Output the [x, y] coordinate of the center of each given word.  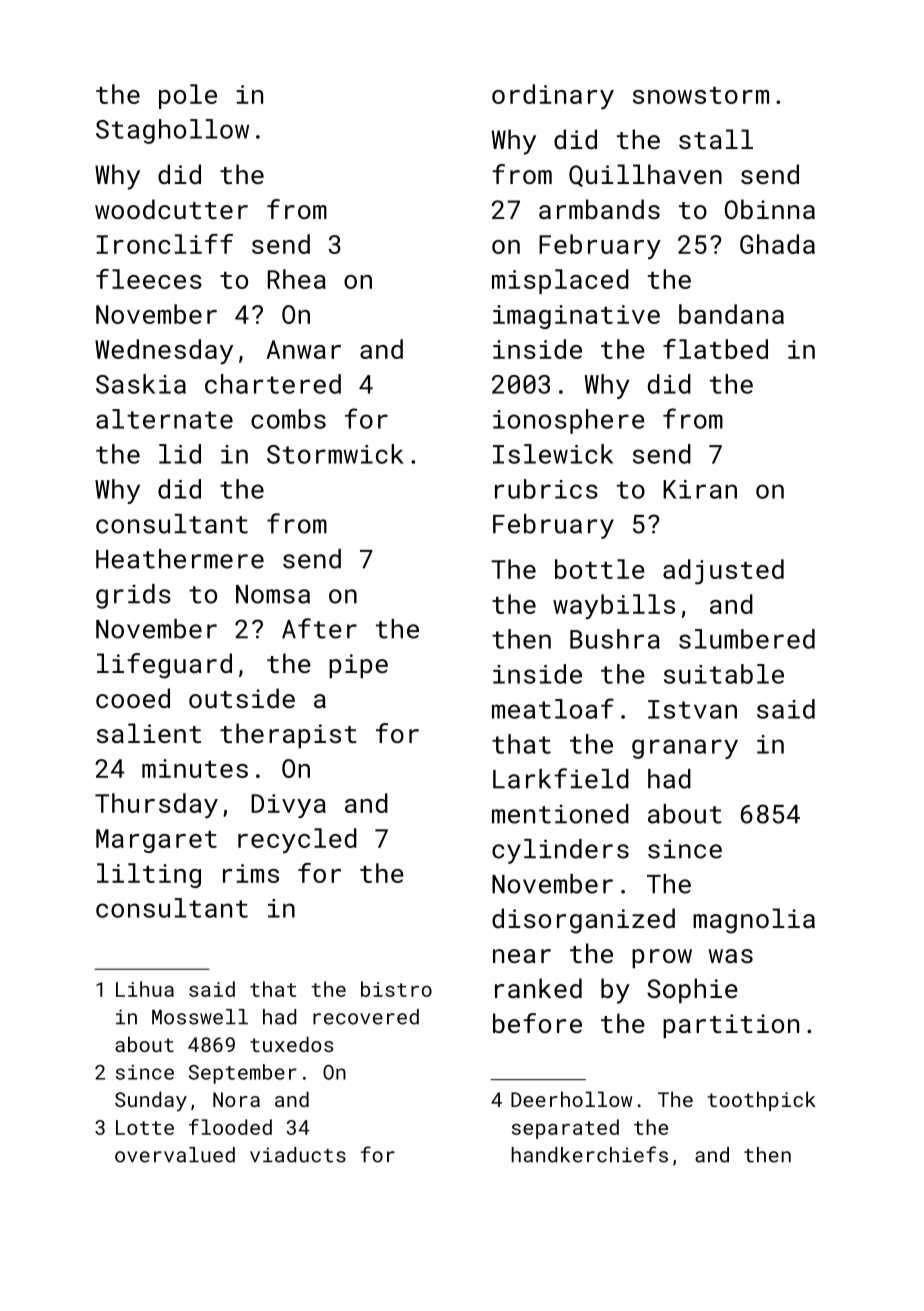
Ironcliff [164, 244]
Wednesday [164, 351]
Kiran [700, 489]
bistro [396, 989]
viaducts [298, 1155]
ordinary [553, 96]
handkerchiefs [589, 1154]
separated [565, 1129]
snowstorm [701, 95]
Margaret [156, 841]
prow [662, 958]
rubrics [546, 489]
